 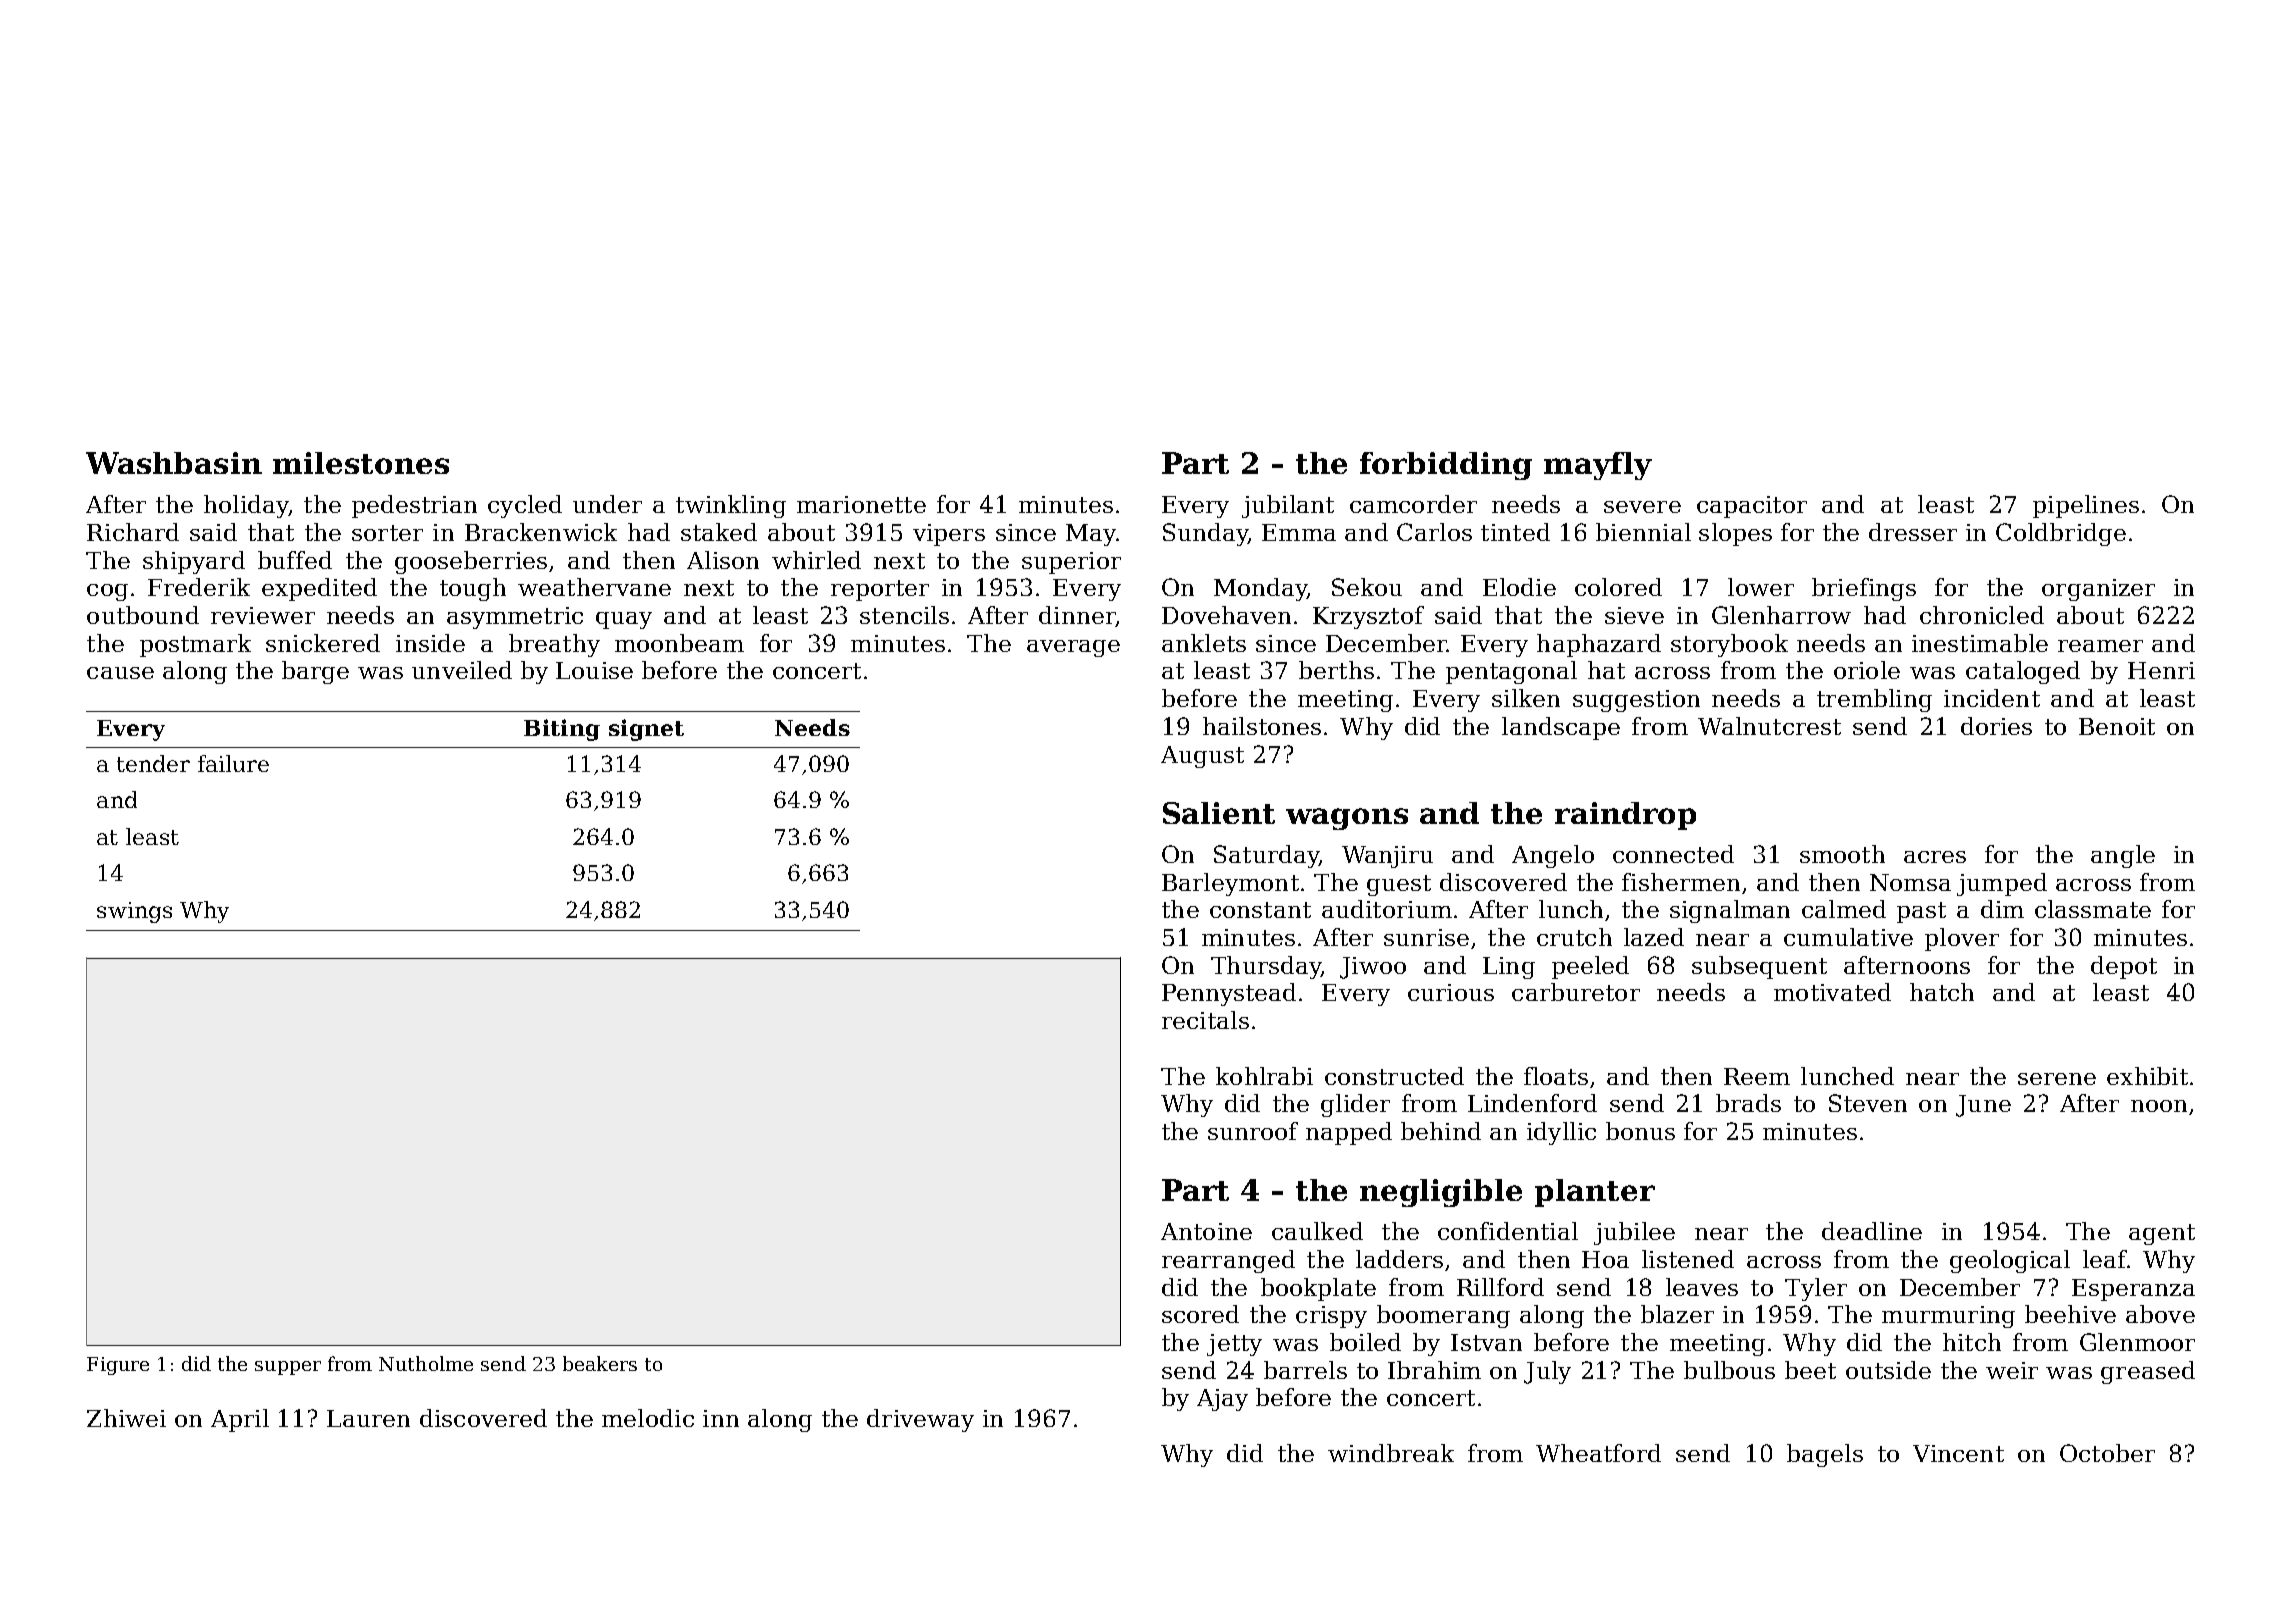 What do you see at coordinates (118, 1366) in the screenshot?
I see `Figure` at bounding box center [118, 1366].
